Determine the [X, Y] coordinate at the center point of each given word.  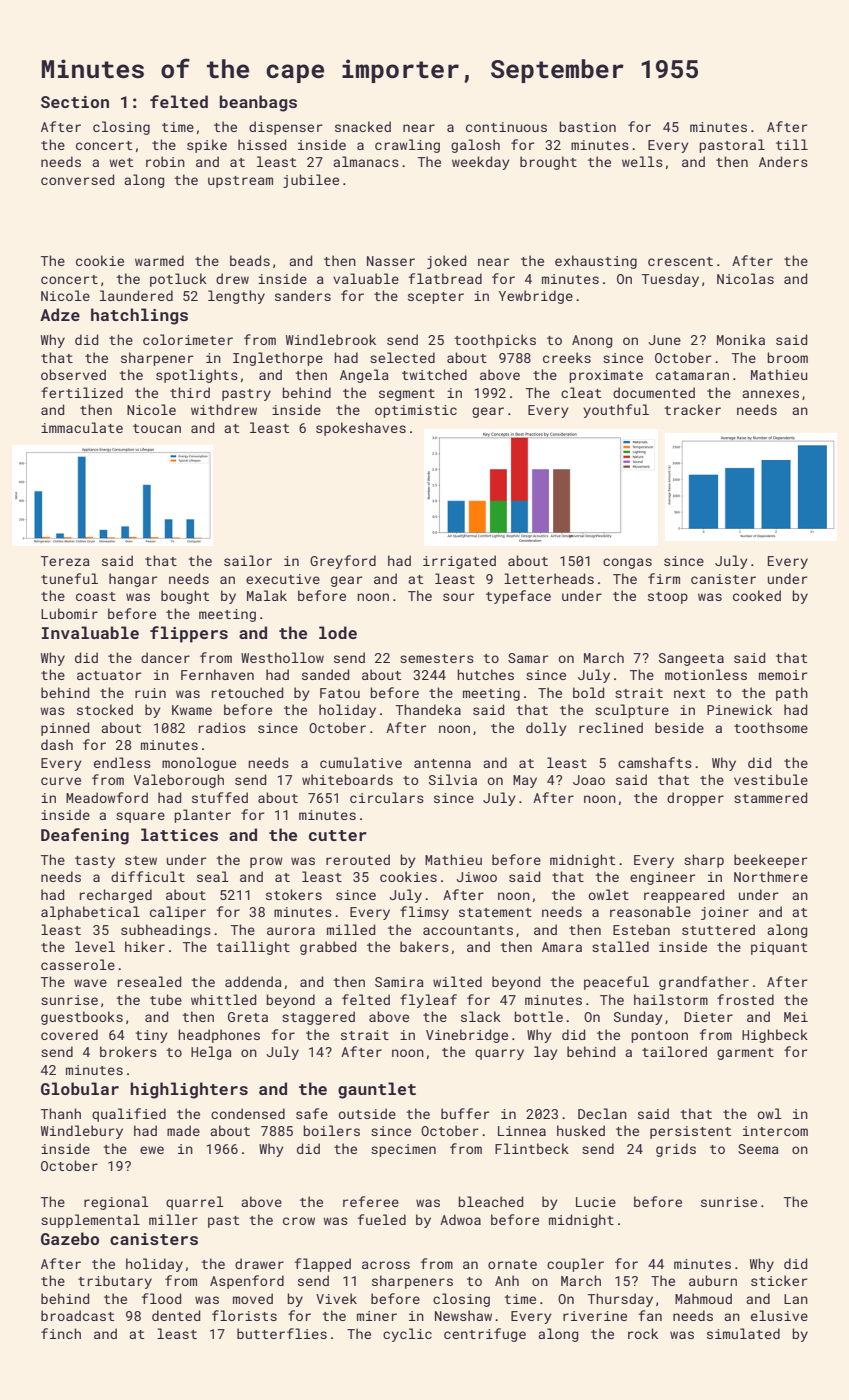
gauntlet [377, 1090]
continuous [506, 127]
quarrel [195, 1203]
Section [75, 102]
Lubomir [69, 613]
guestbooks [82, 1018]
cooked [757, 595]
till [792, 144]
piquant [779, 948]
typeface [518, 597]
